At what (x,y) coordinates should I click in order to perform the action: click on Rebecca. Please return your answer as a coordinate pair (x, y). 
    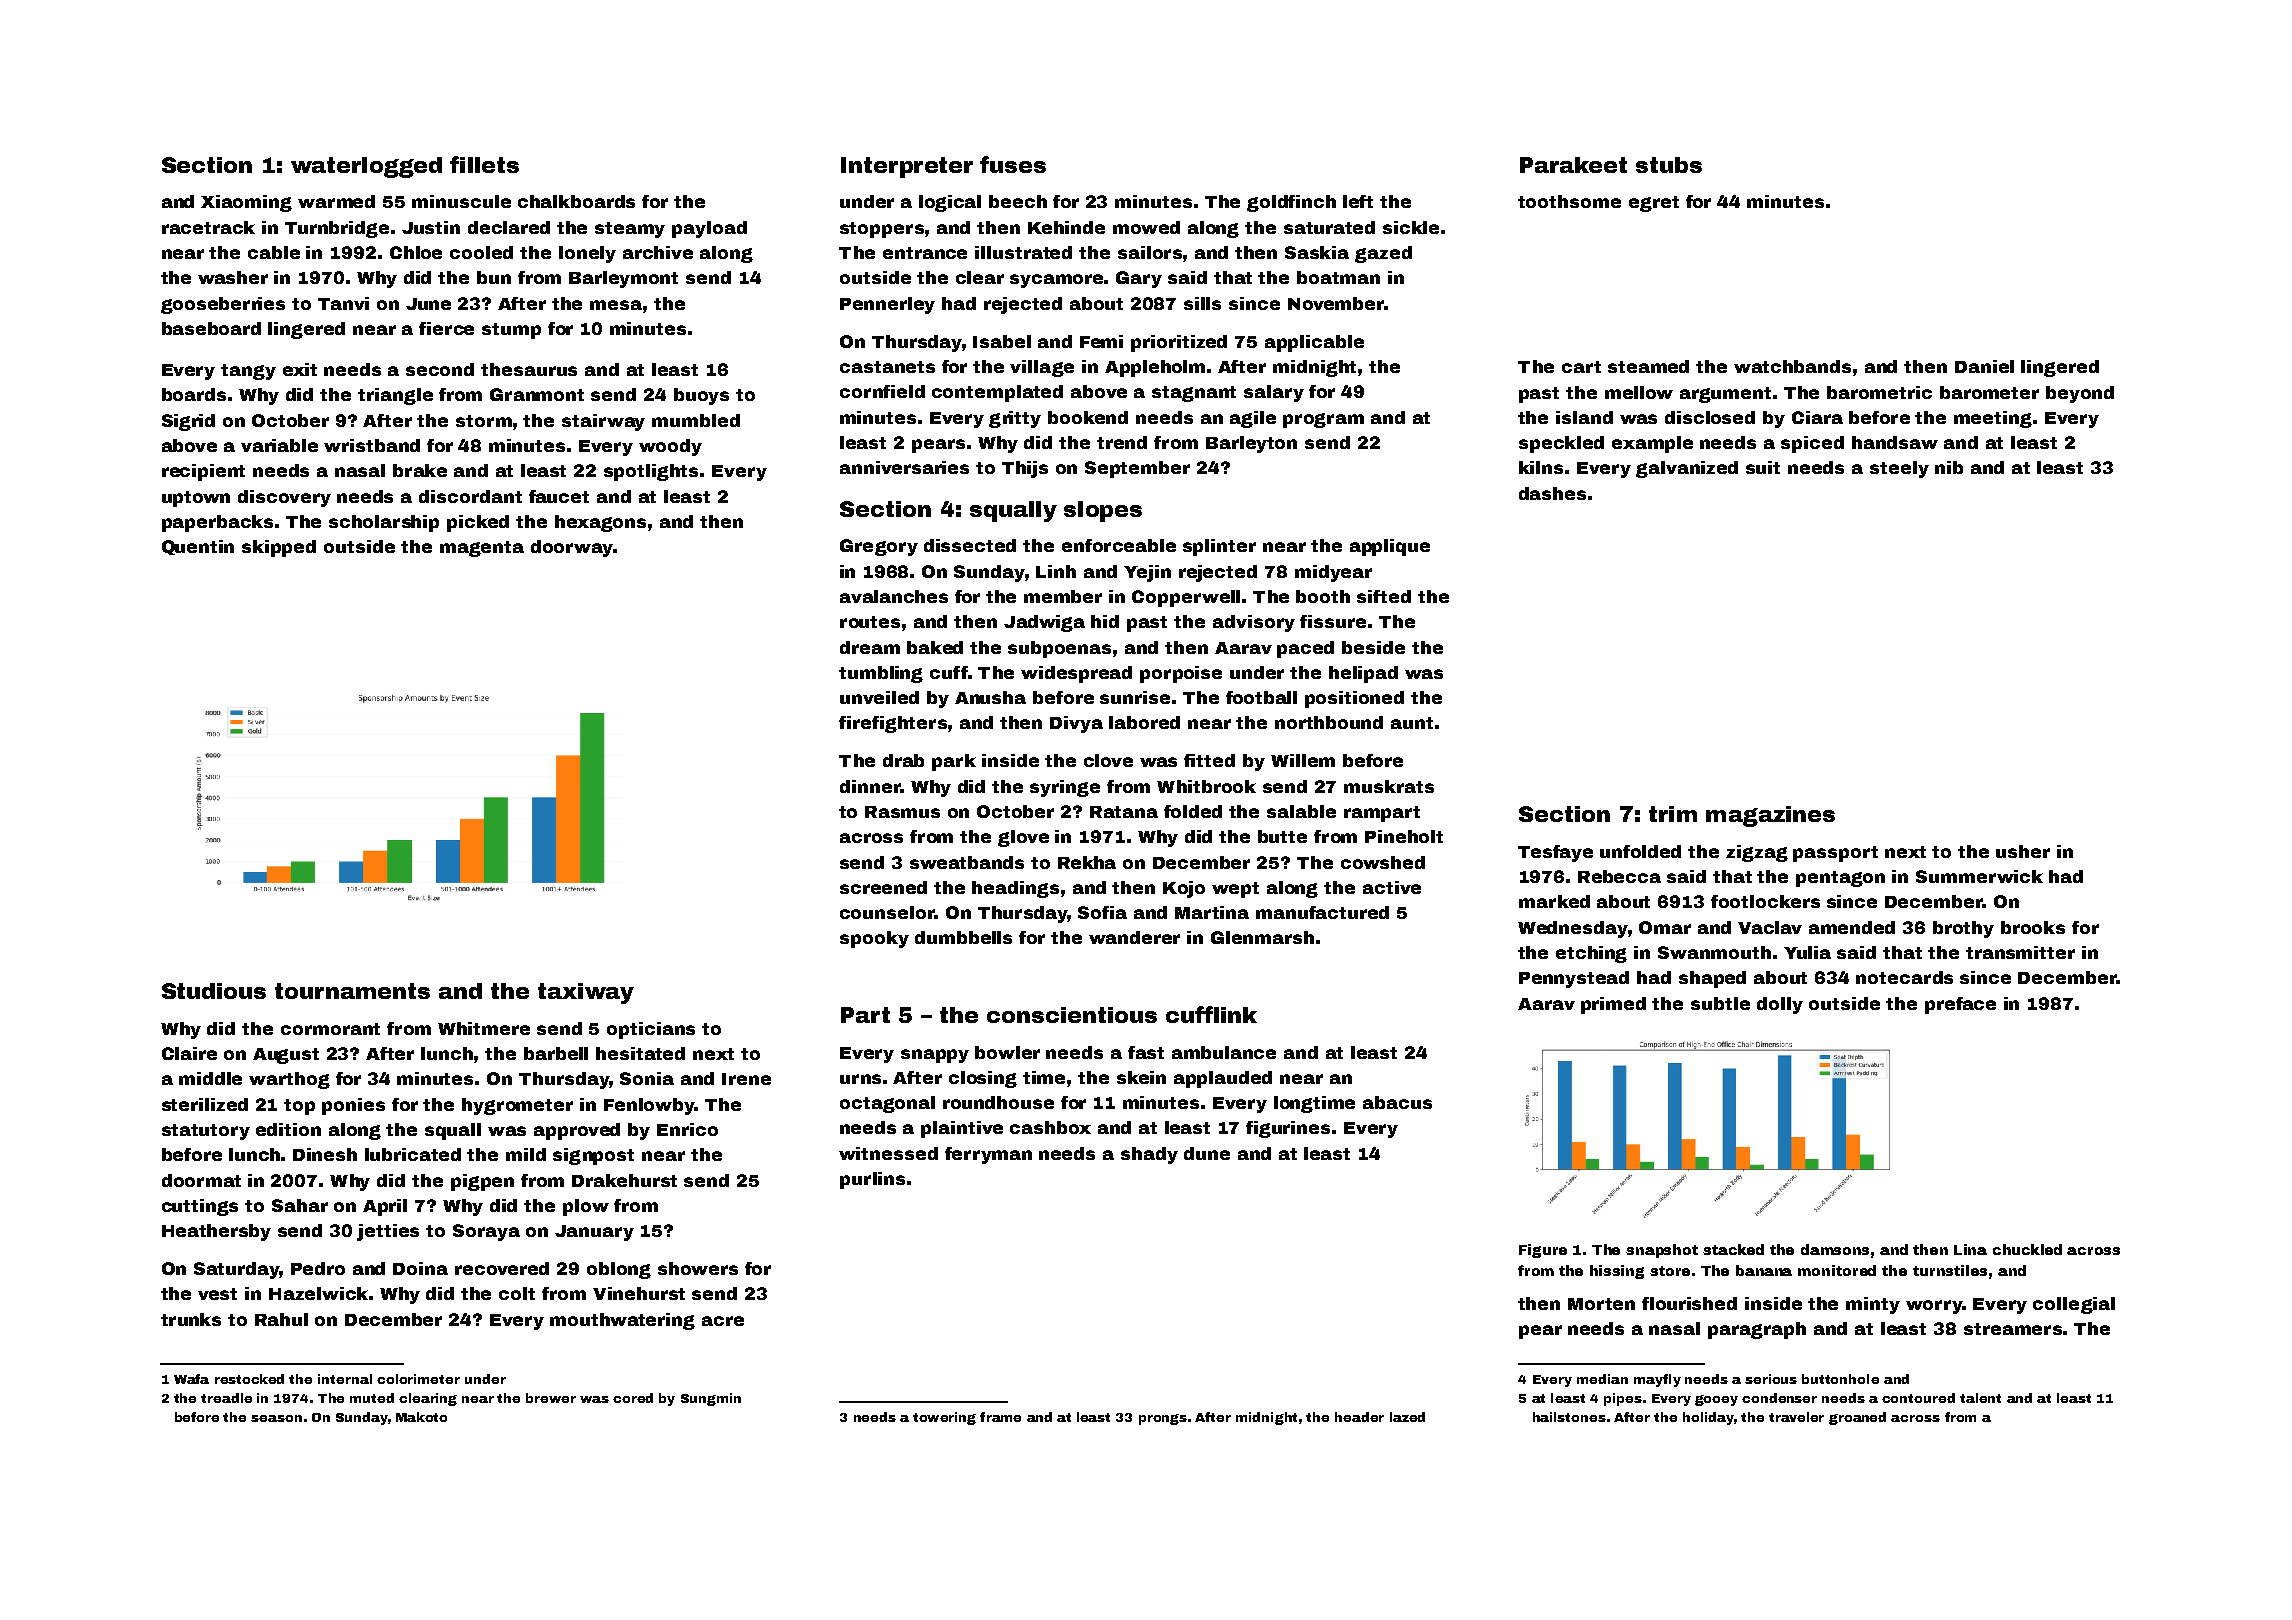
    Looking at the image, I should click on (1619, 876).
